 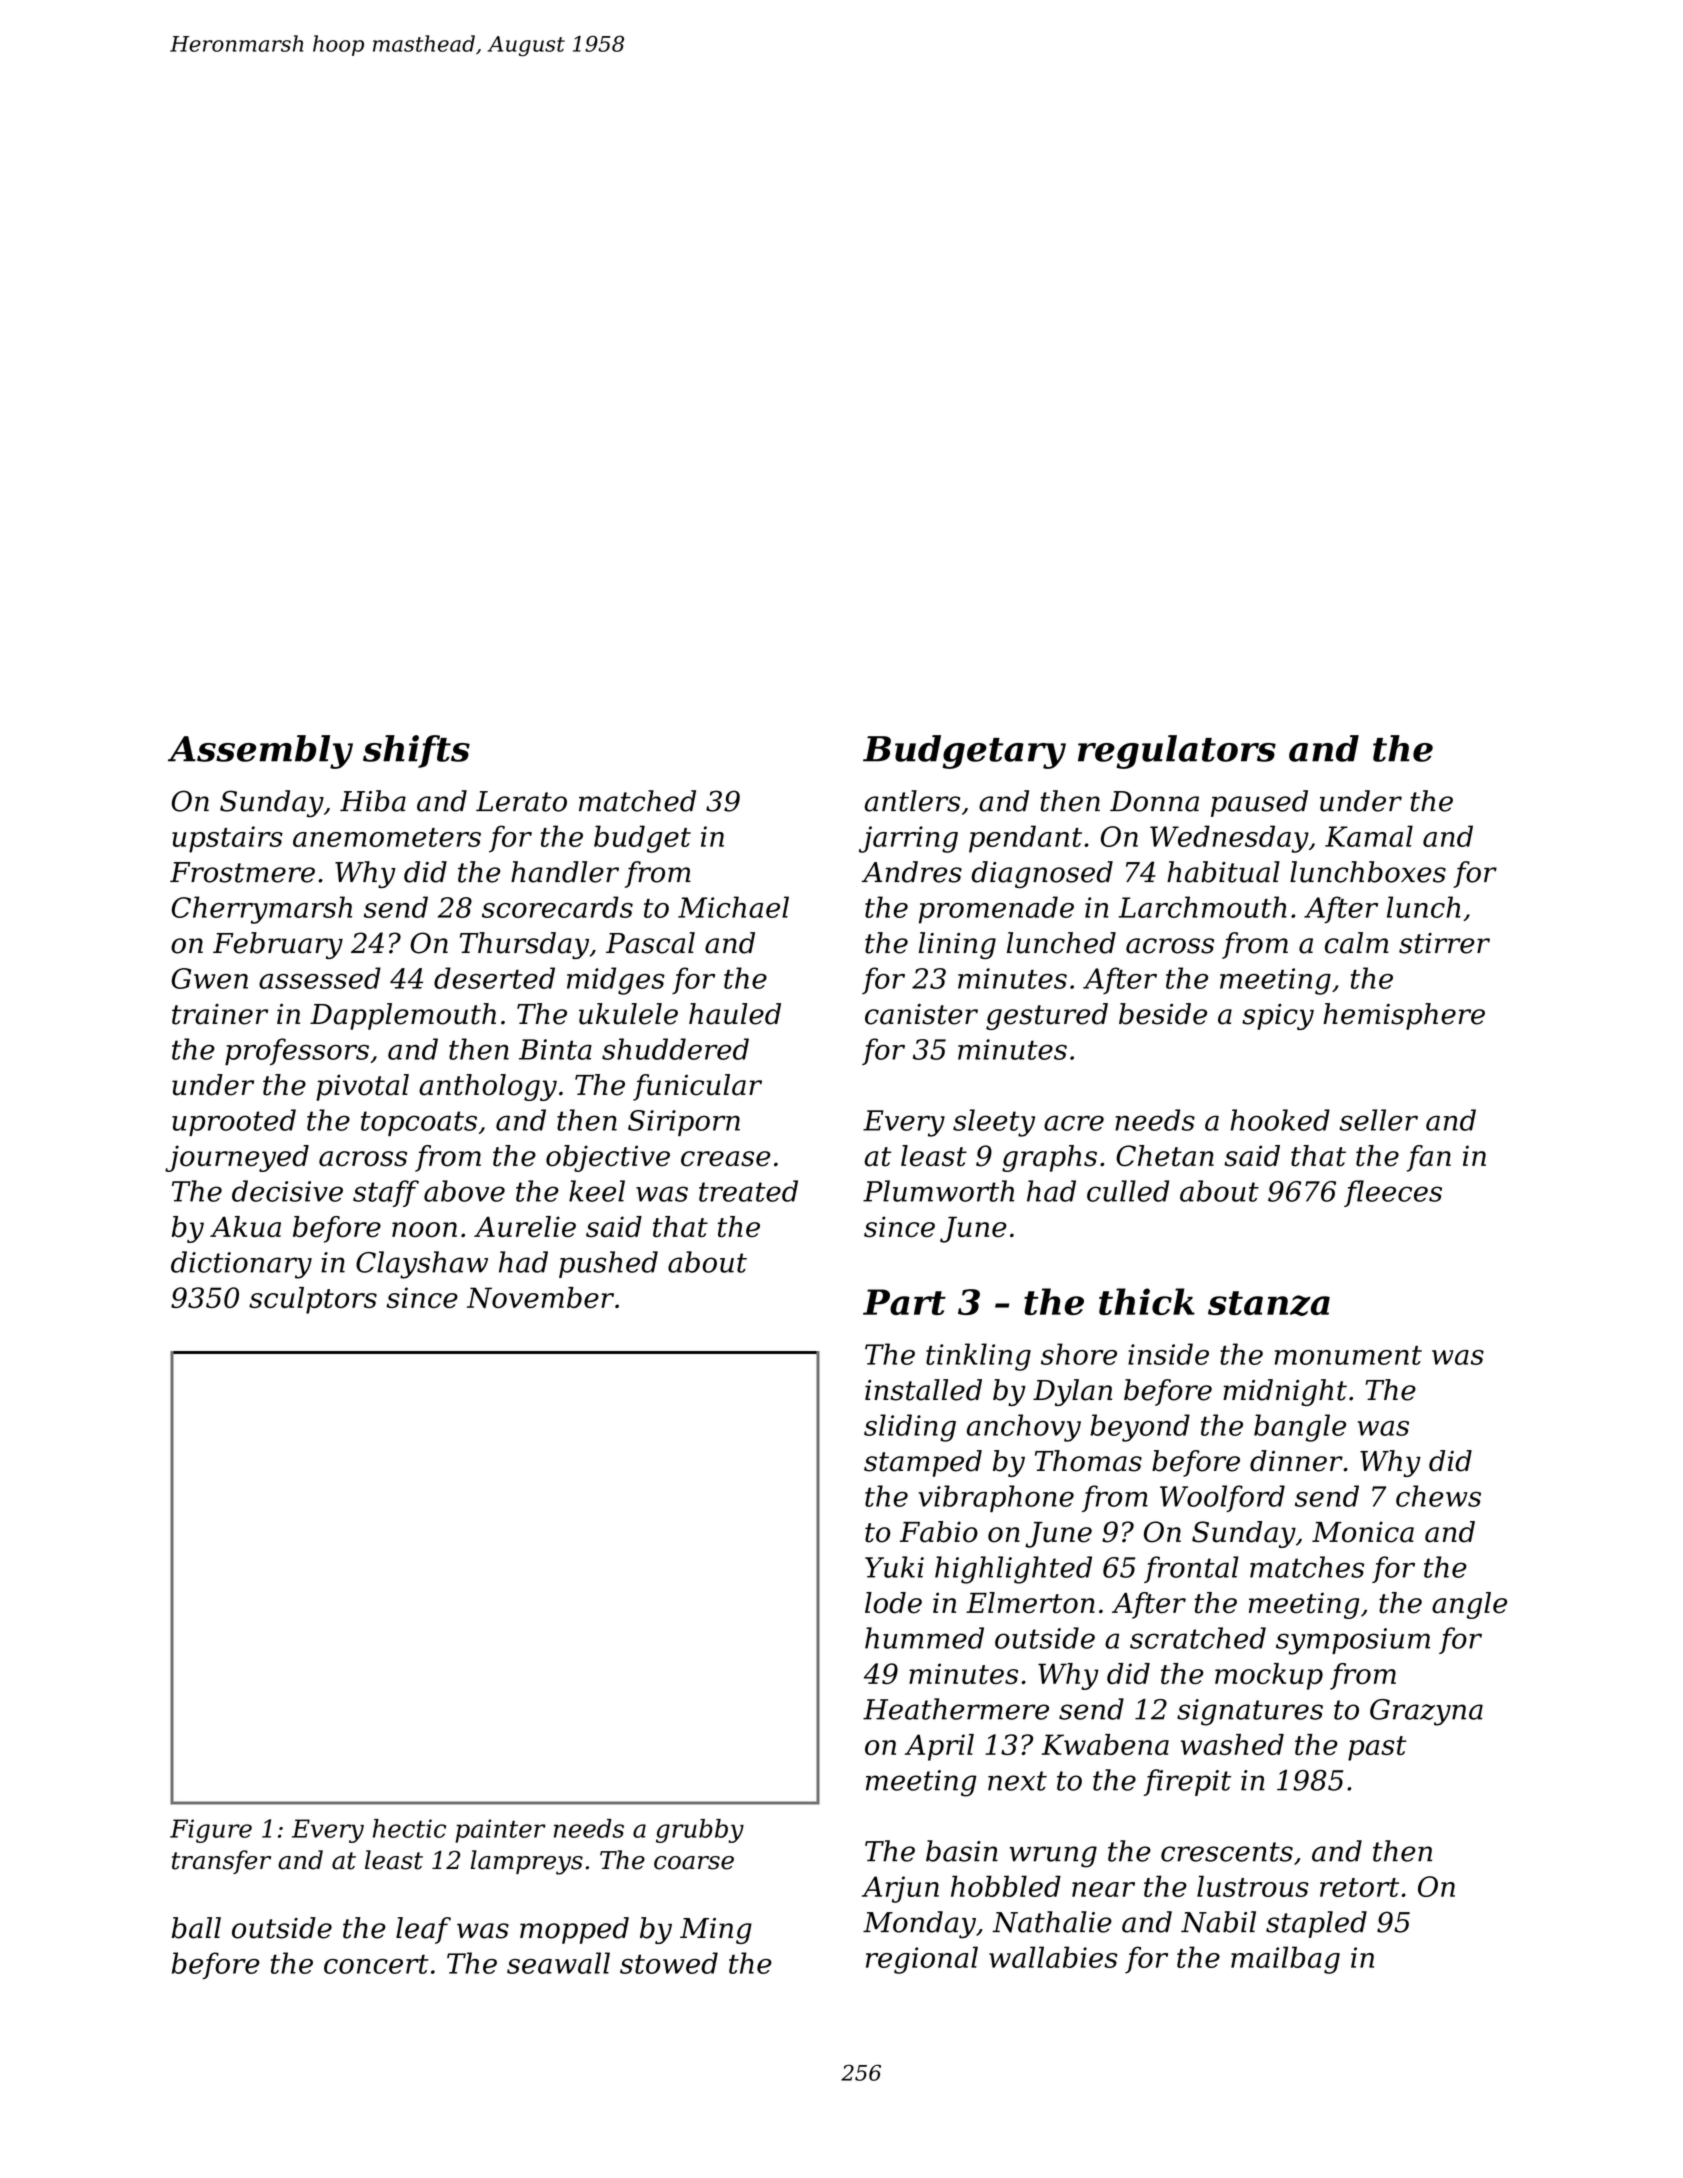 I want to click on antlers, so click(x=912, y=801).
